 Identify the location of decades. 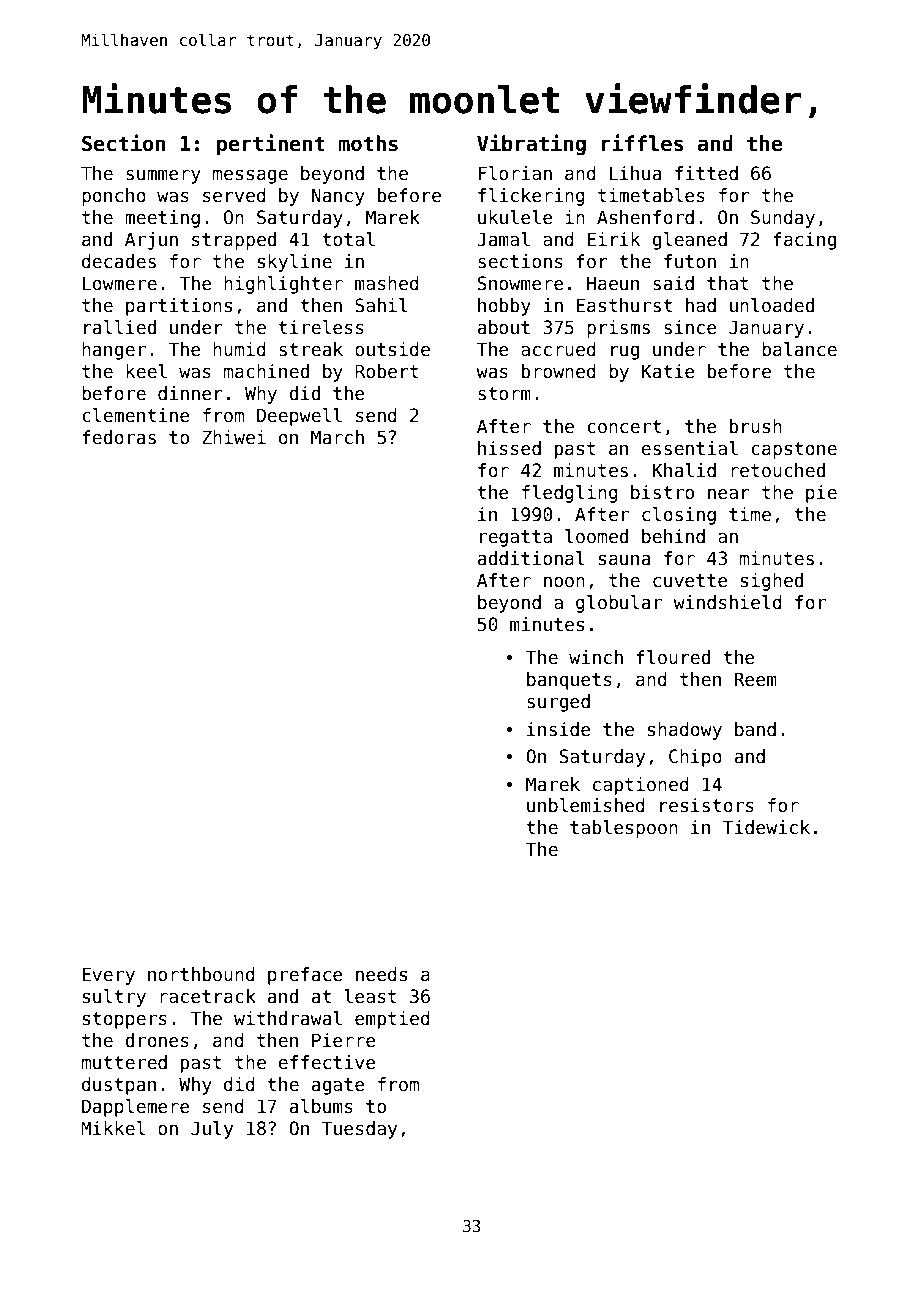
(119, 261).
